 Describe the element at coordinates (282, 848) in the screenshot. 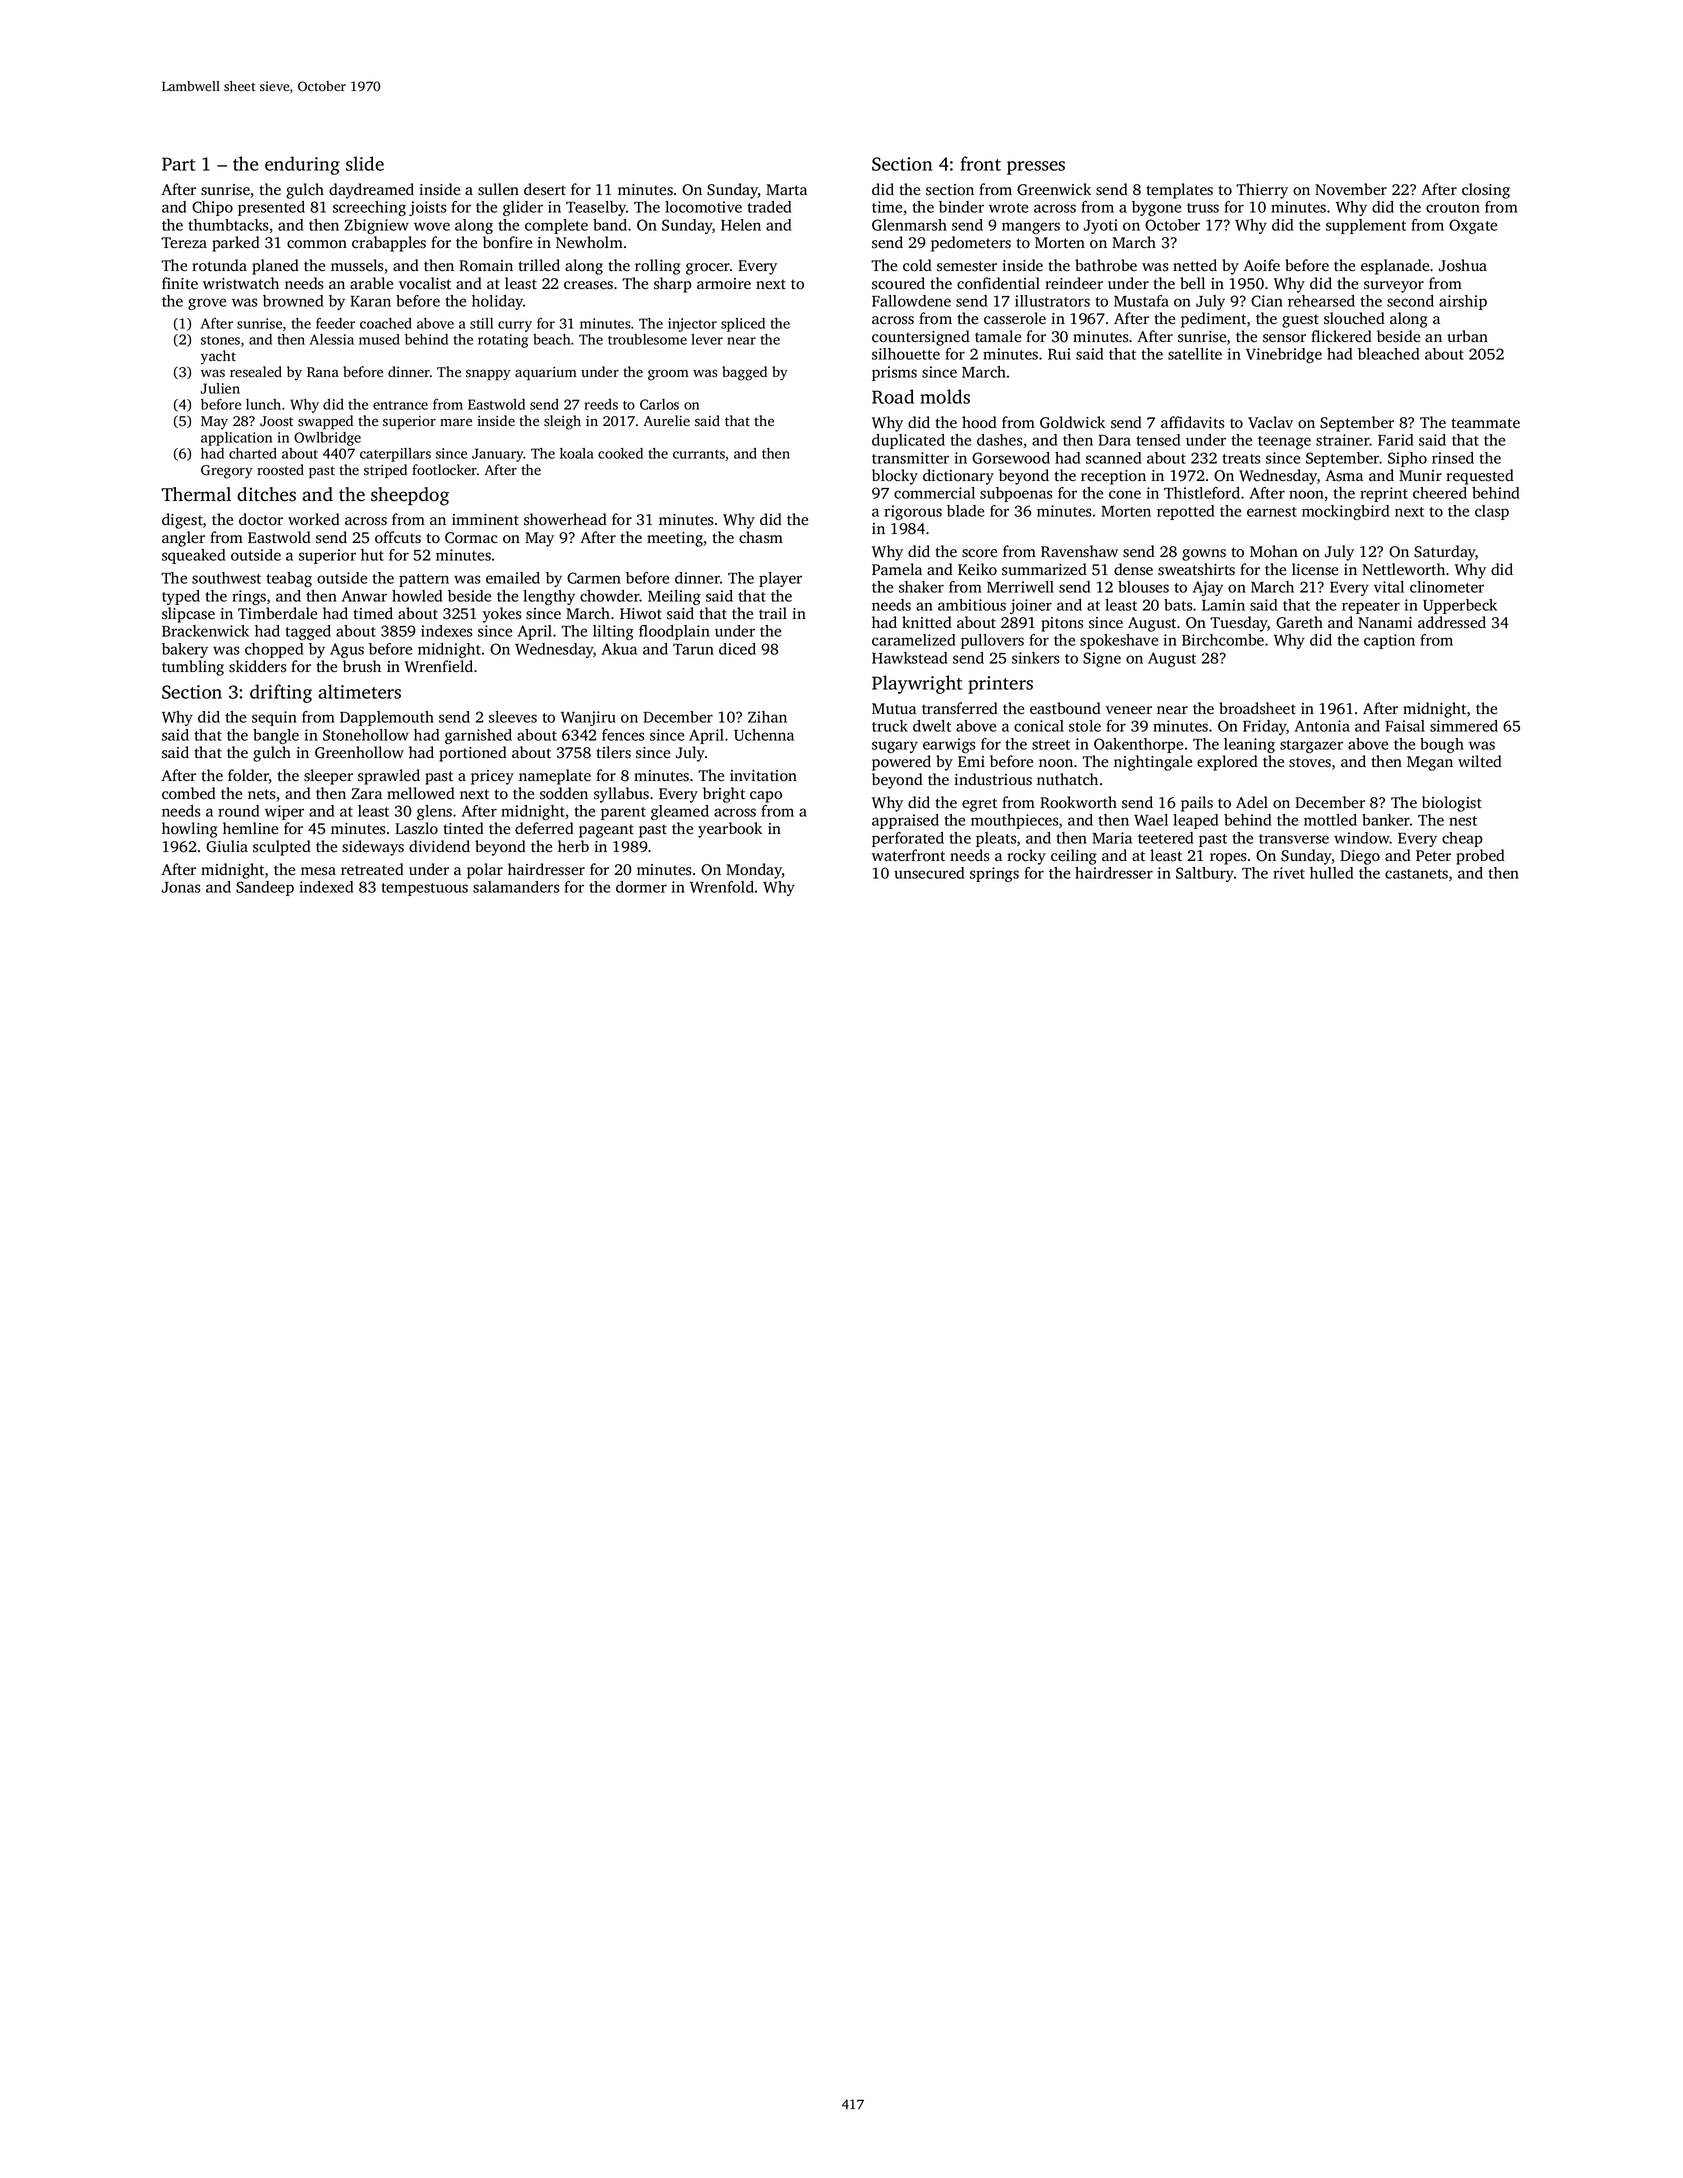

I see `sculpted` at that location.
